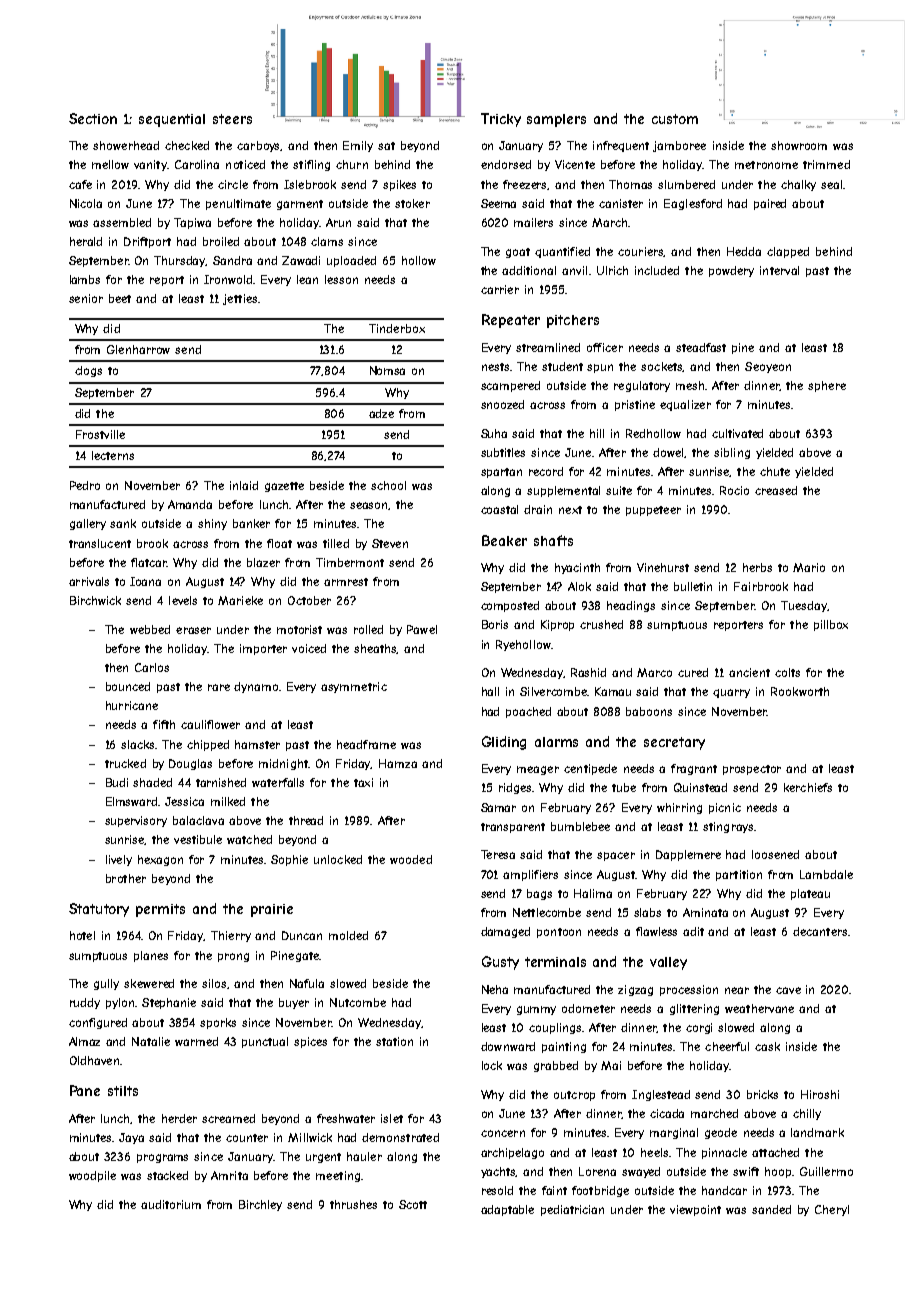 The image size is (924, 1308). What do you see at coordinates (766, 165) in the screenshot?
I see `metronome` at bounding box center [766, 165].
